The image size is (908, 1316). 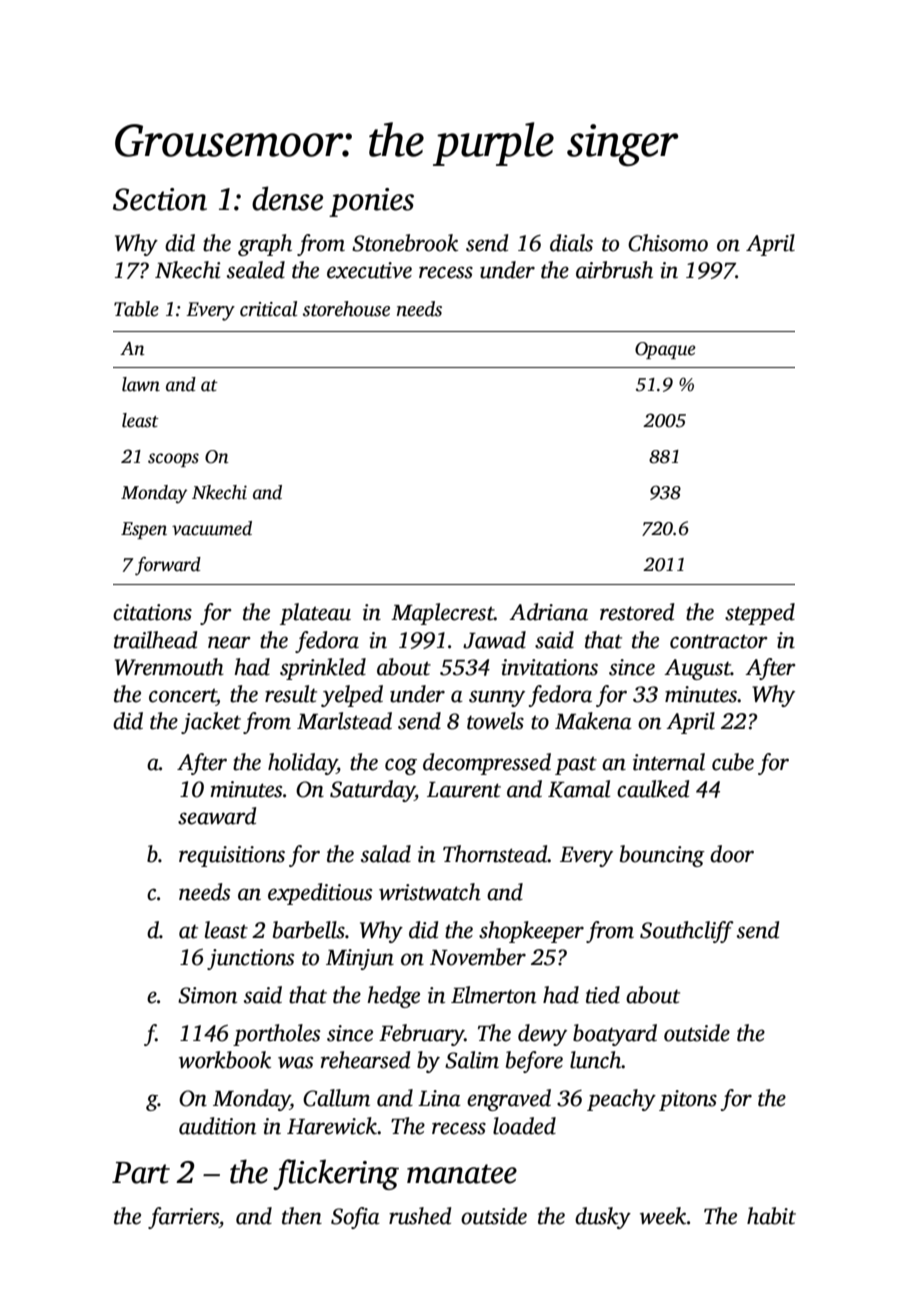 I want to click on Chisomo, so click(x=668, y=243).
